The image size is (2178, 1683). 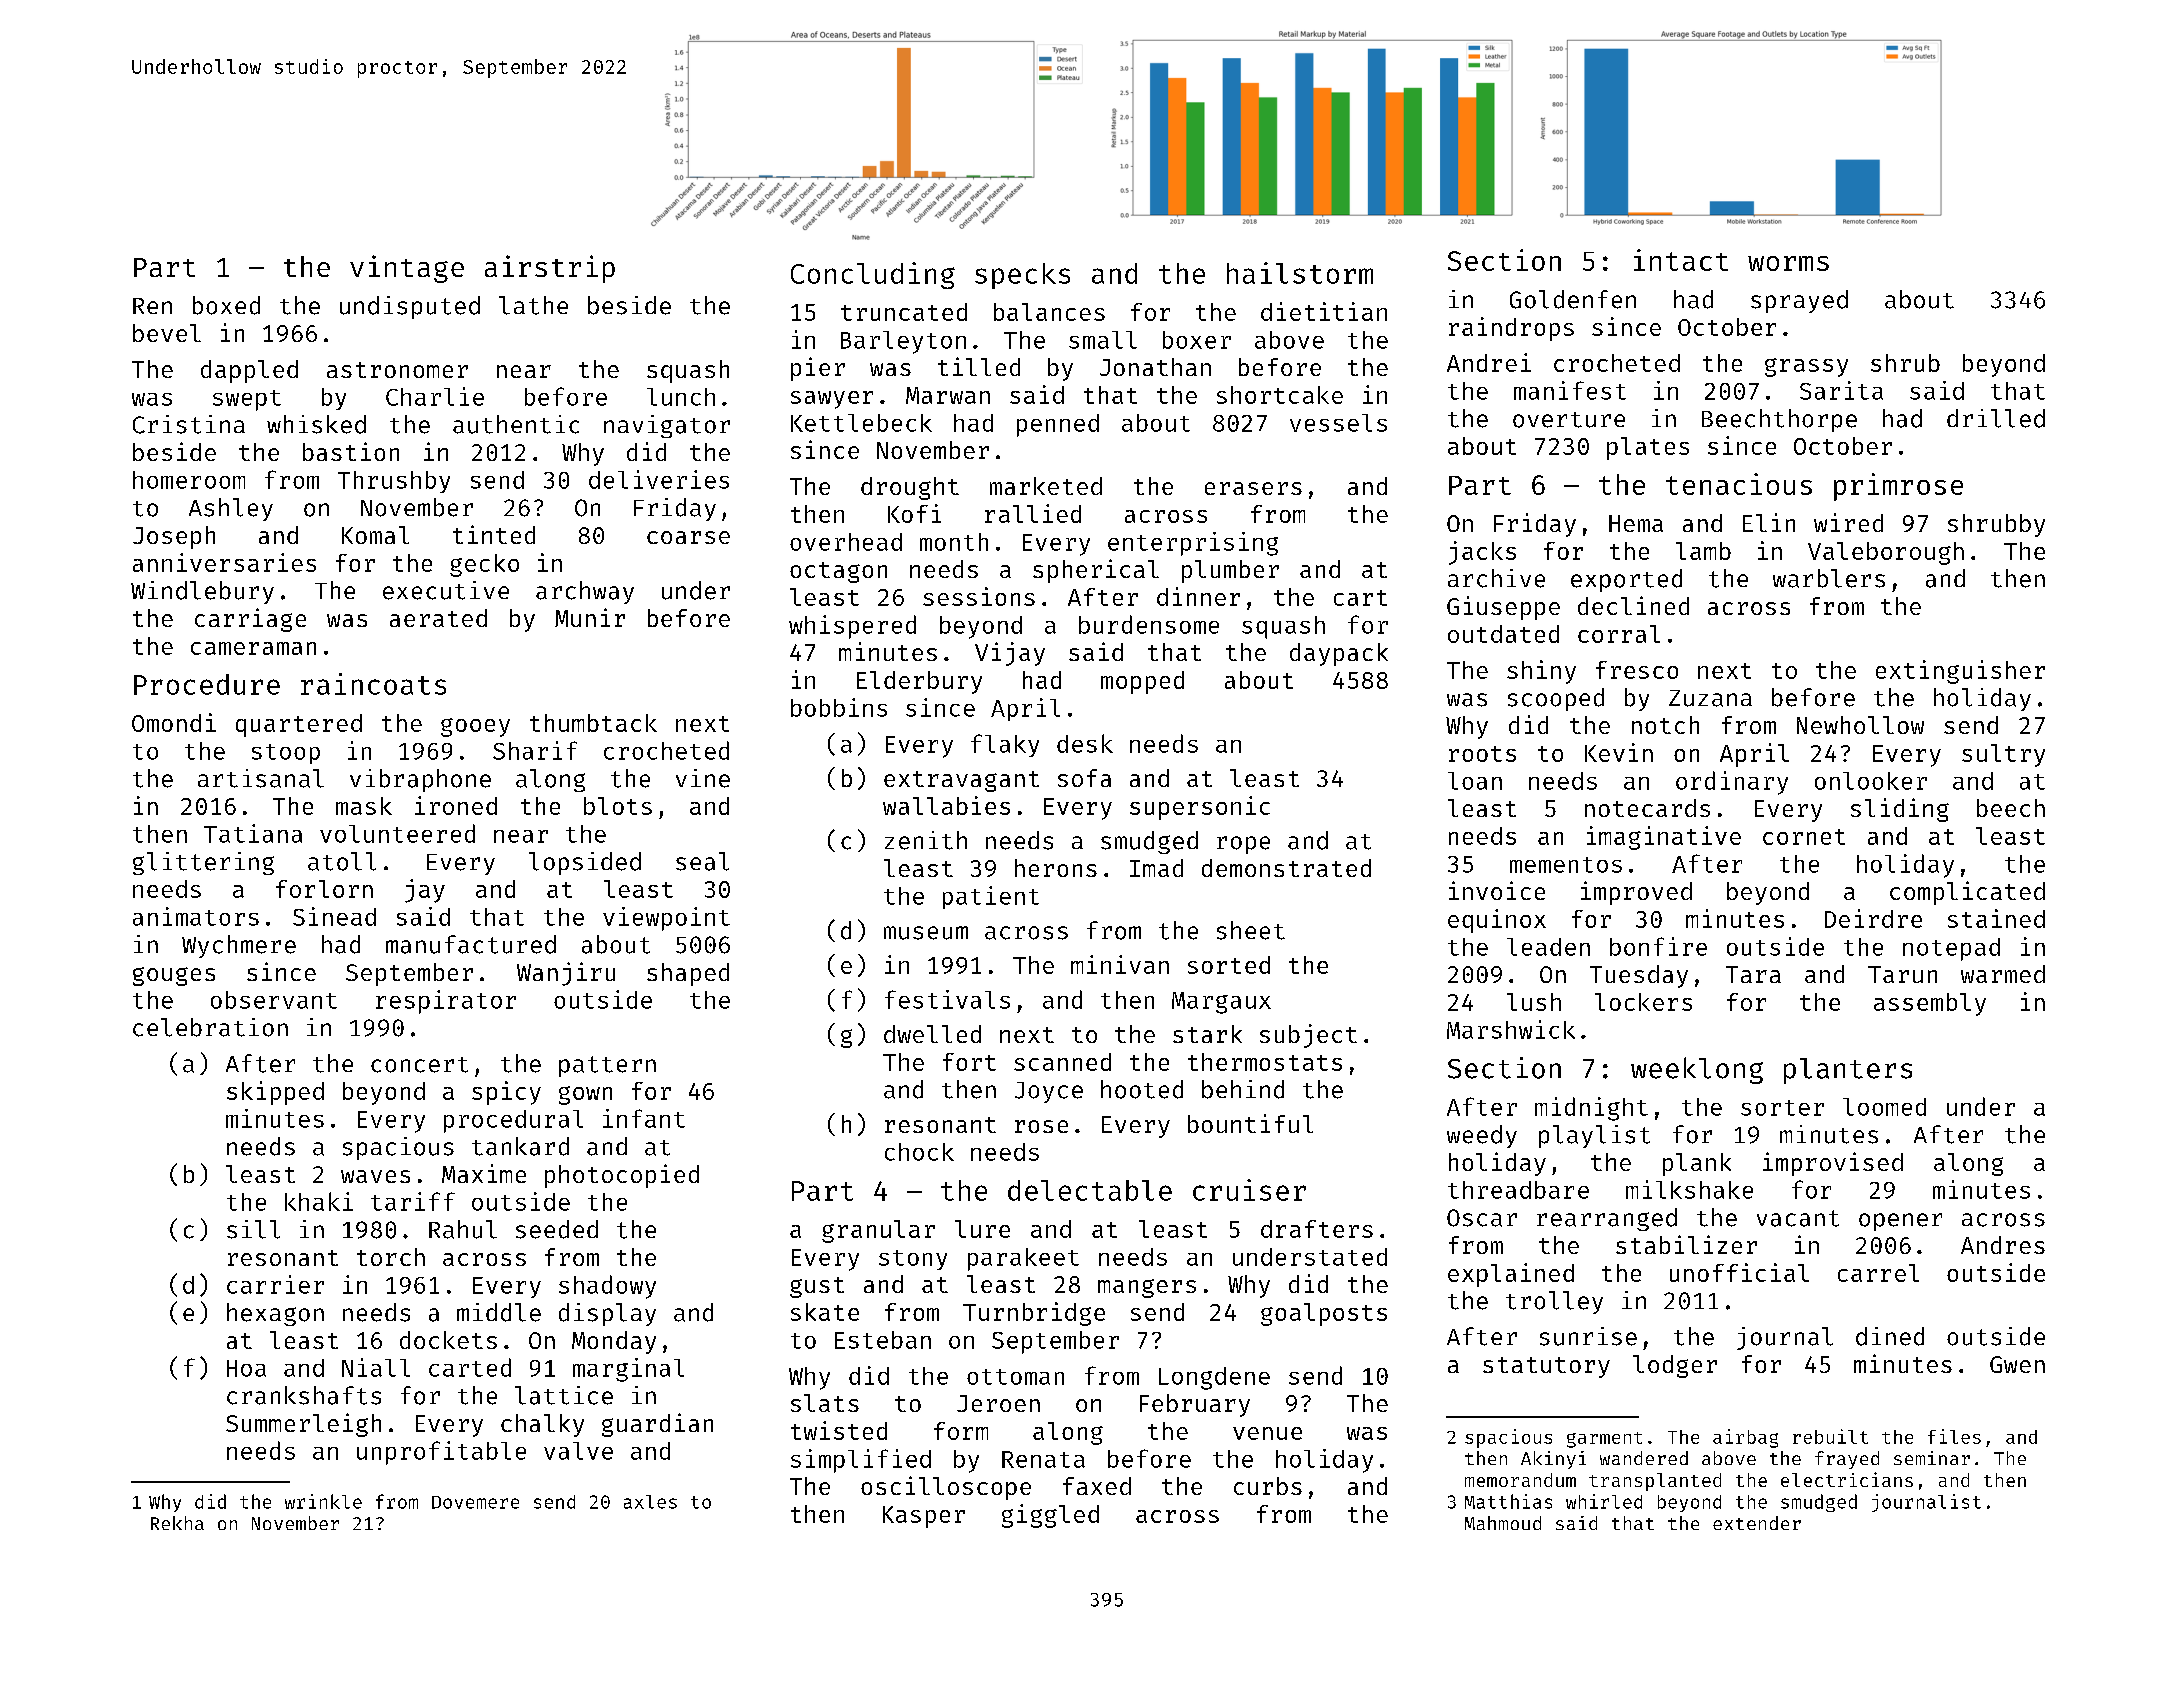 What do you see at coordinates (1681, 260) in the page?
I see `intact` at bounding box center [1681, 260].
